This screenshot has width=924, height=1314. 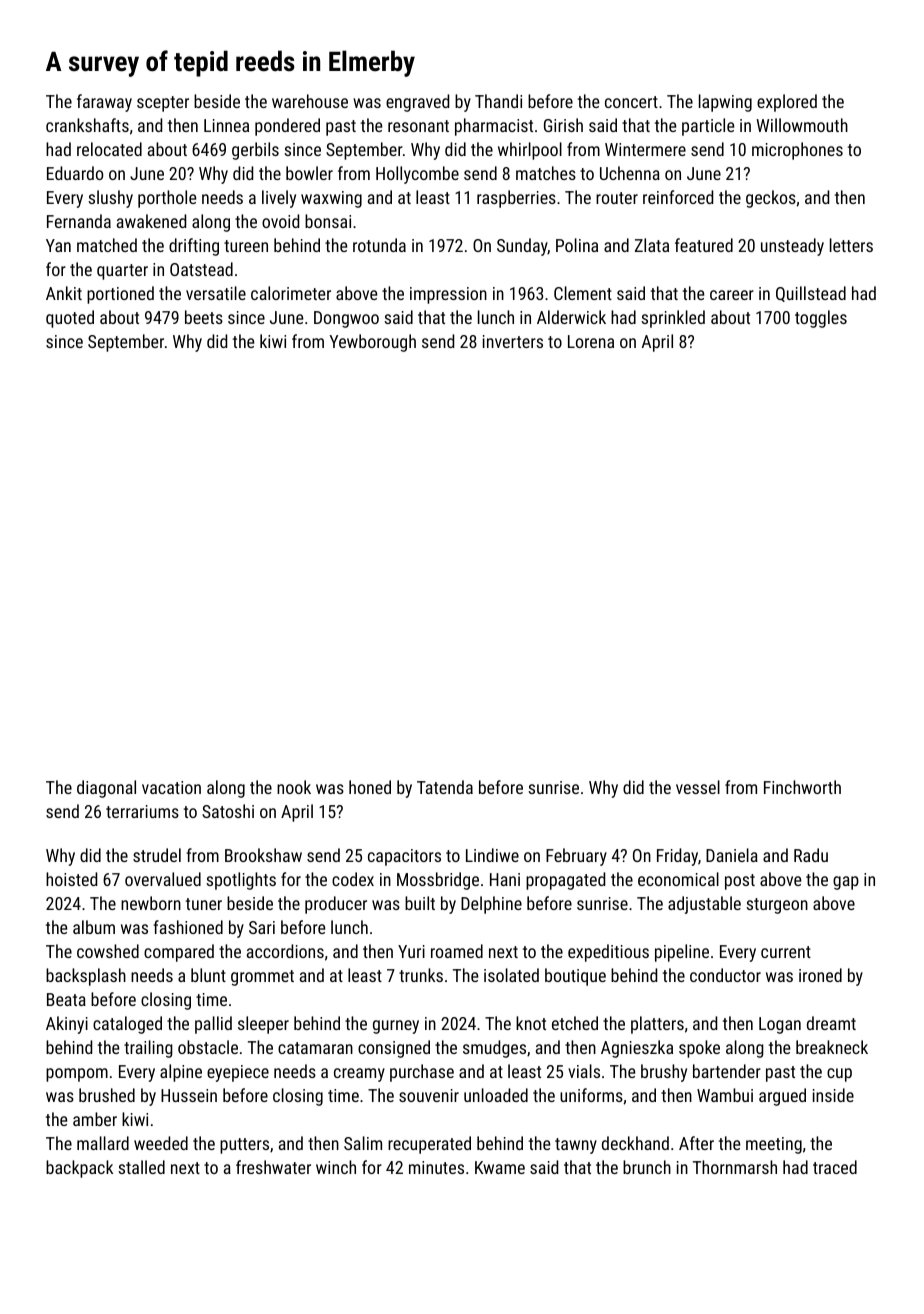 I want to click on vacation, so click(x=171, y=787).
